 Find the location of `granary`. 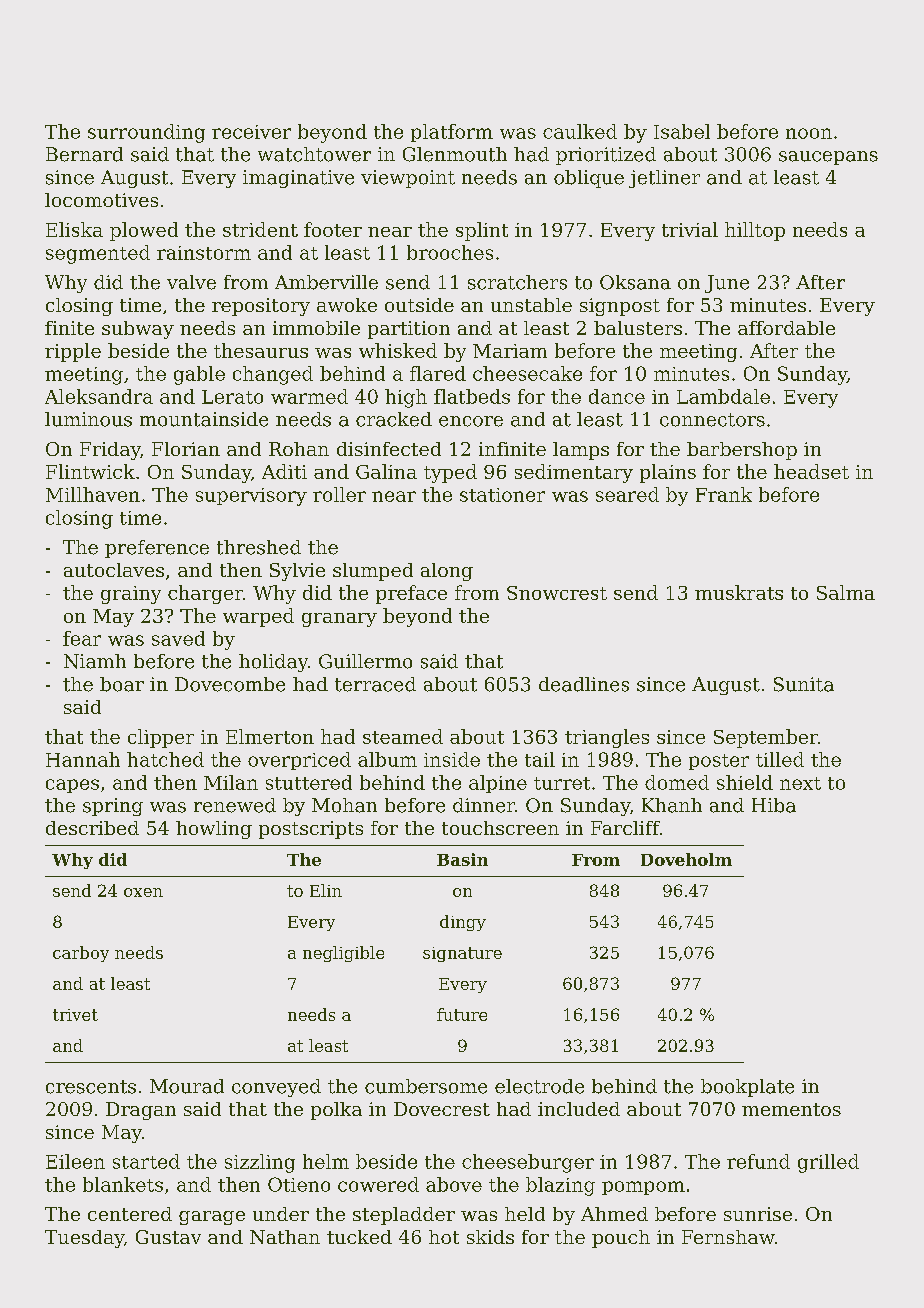

granary is located at coordinates (339, 620).
